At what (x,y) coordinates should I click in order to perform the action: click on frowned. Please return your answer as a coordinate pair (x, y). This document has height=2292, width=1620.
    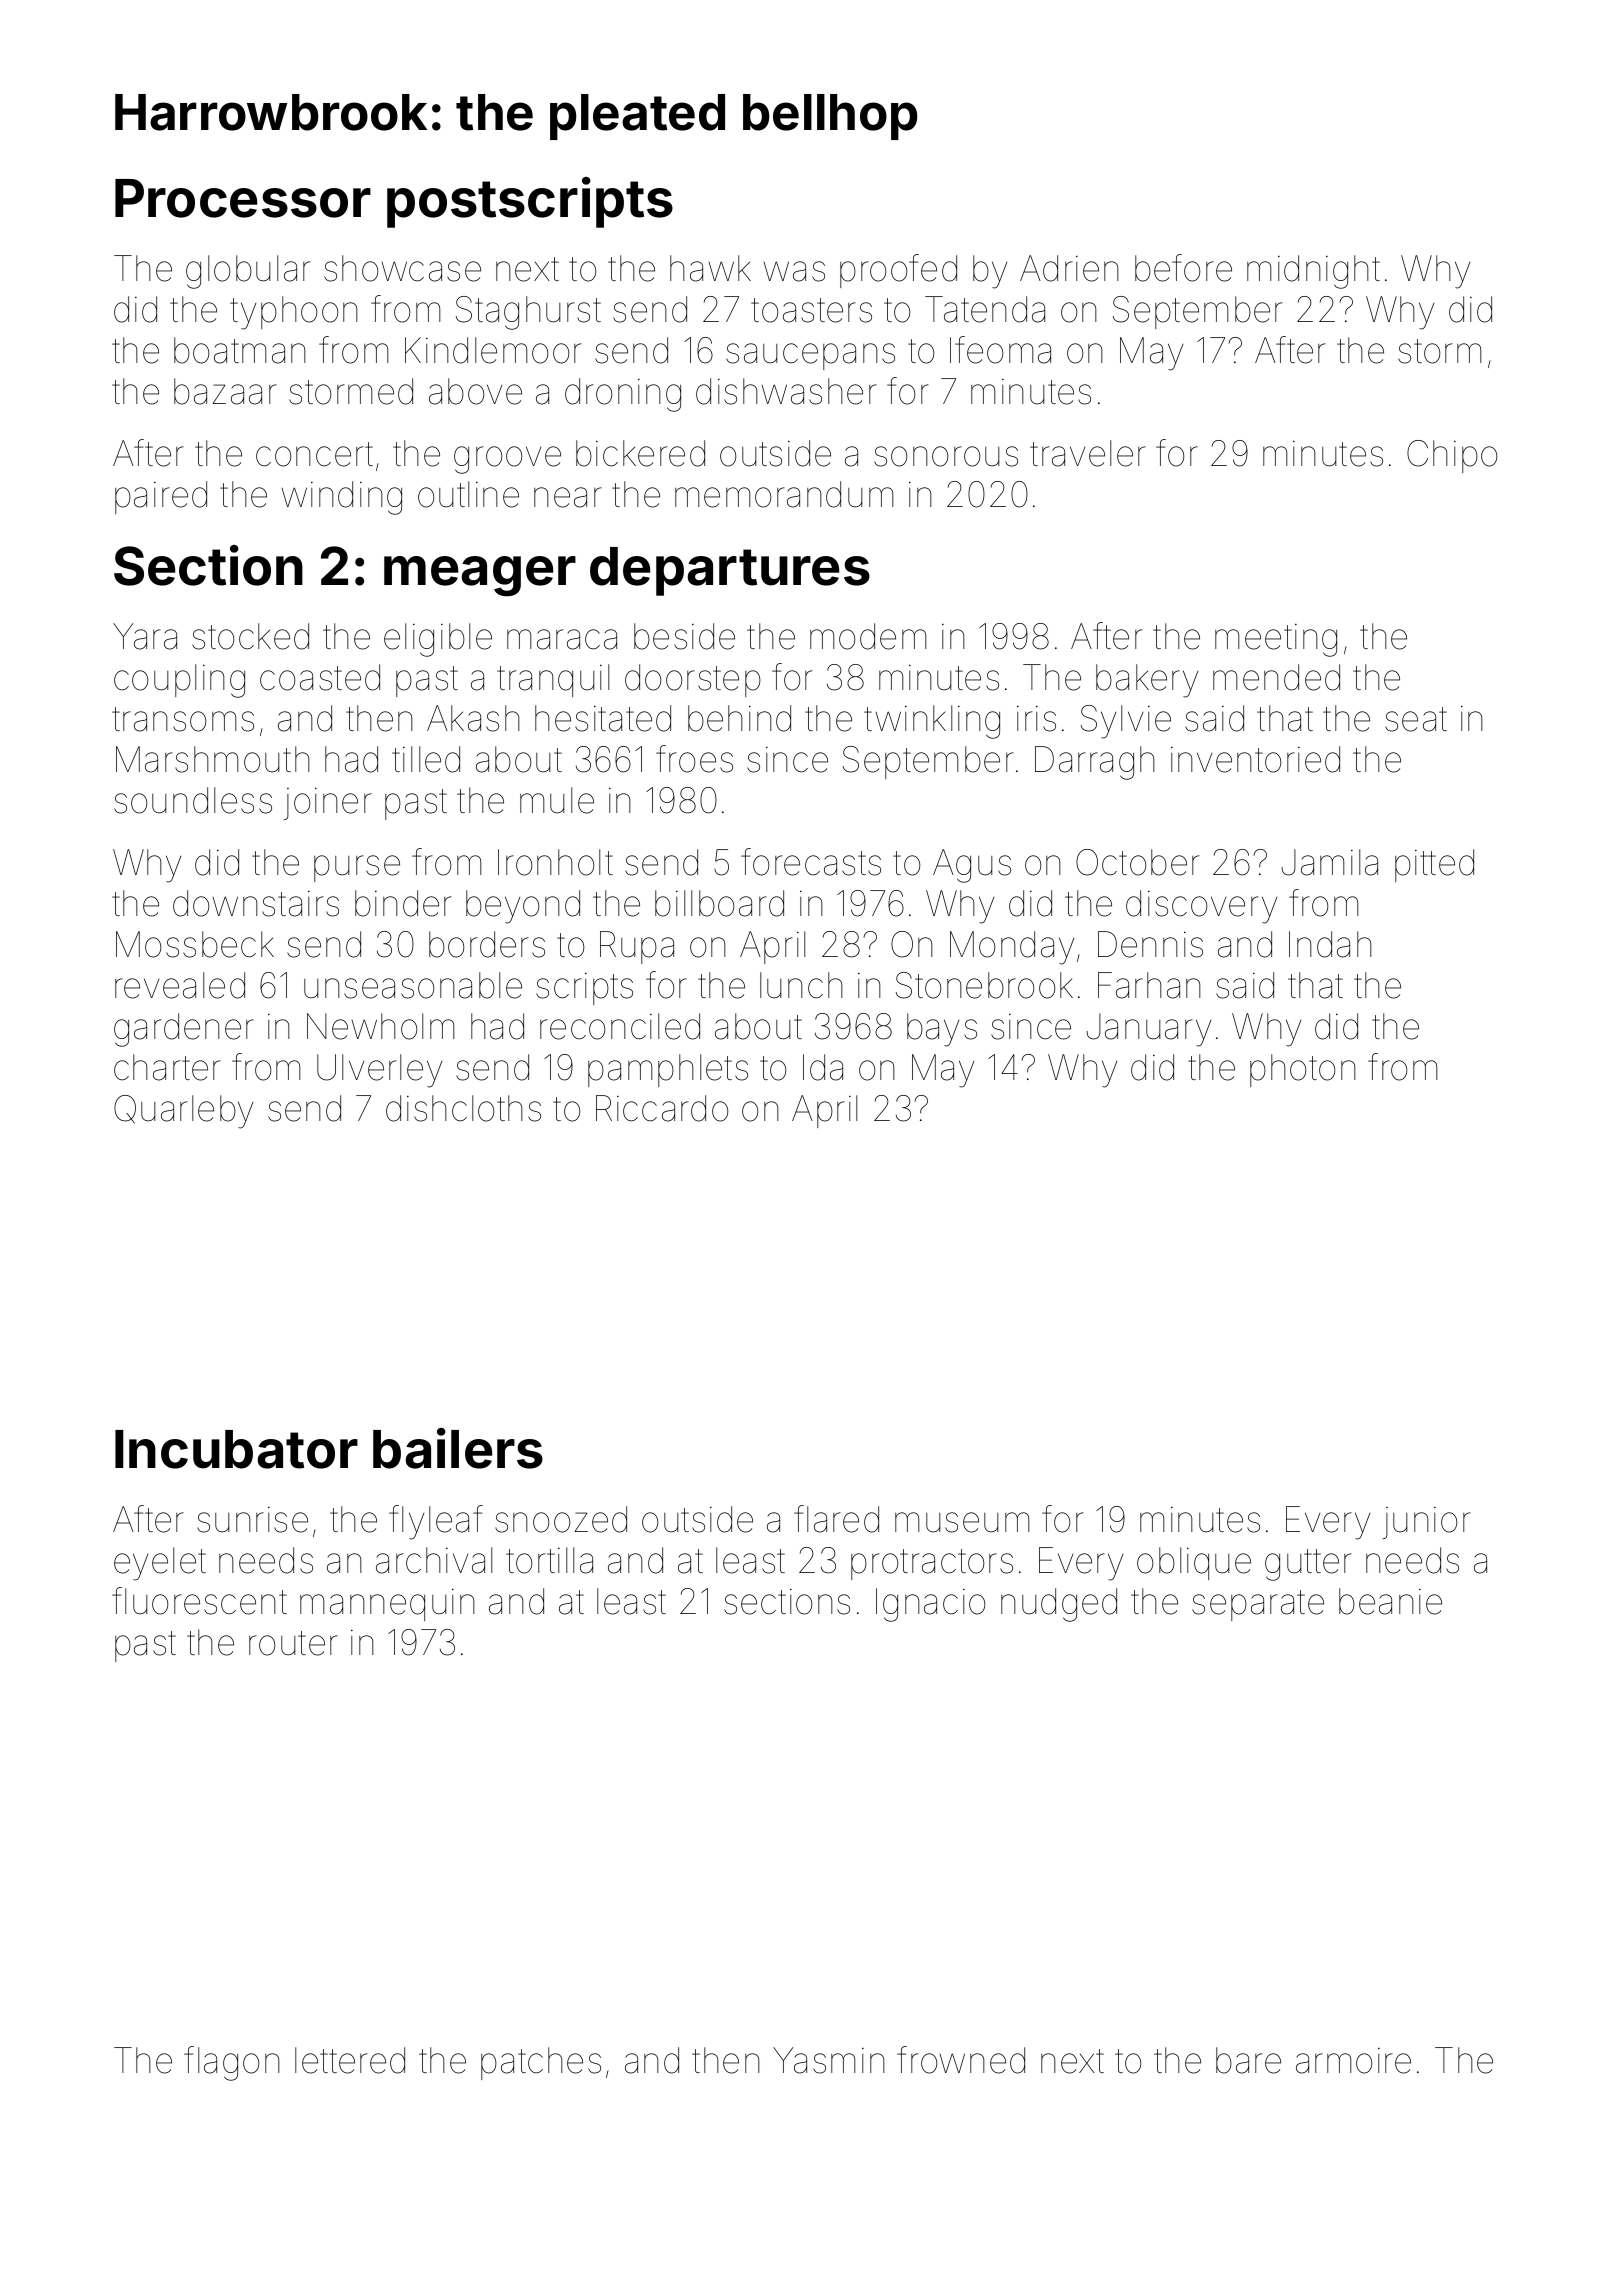
    Looking at the image, I should click on (961, 2060).
